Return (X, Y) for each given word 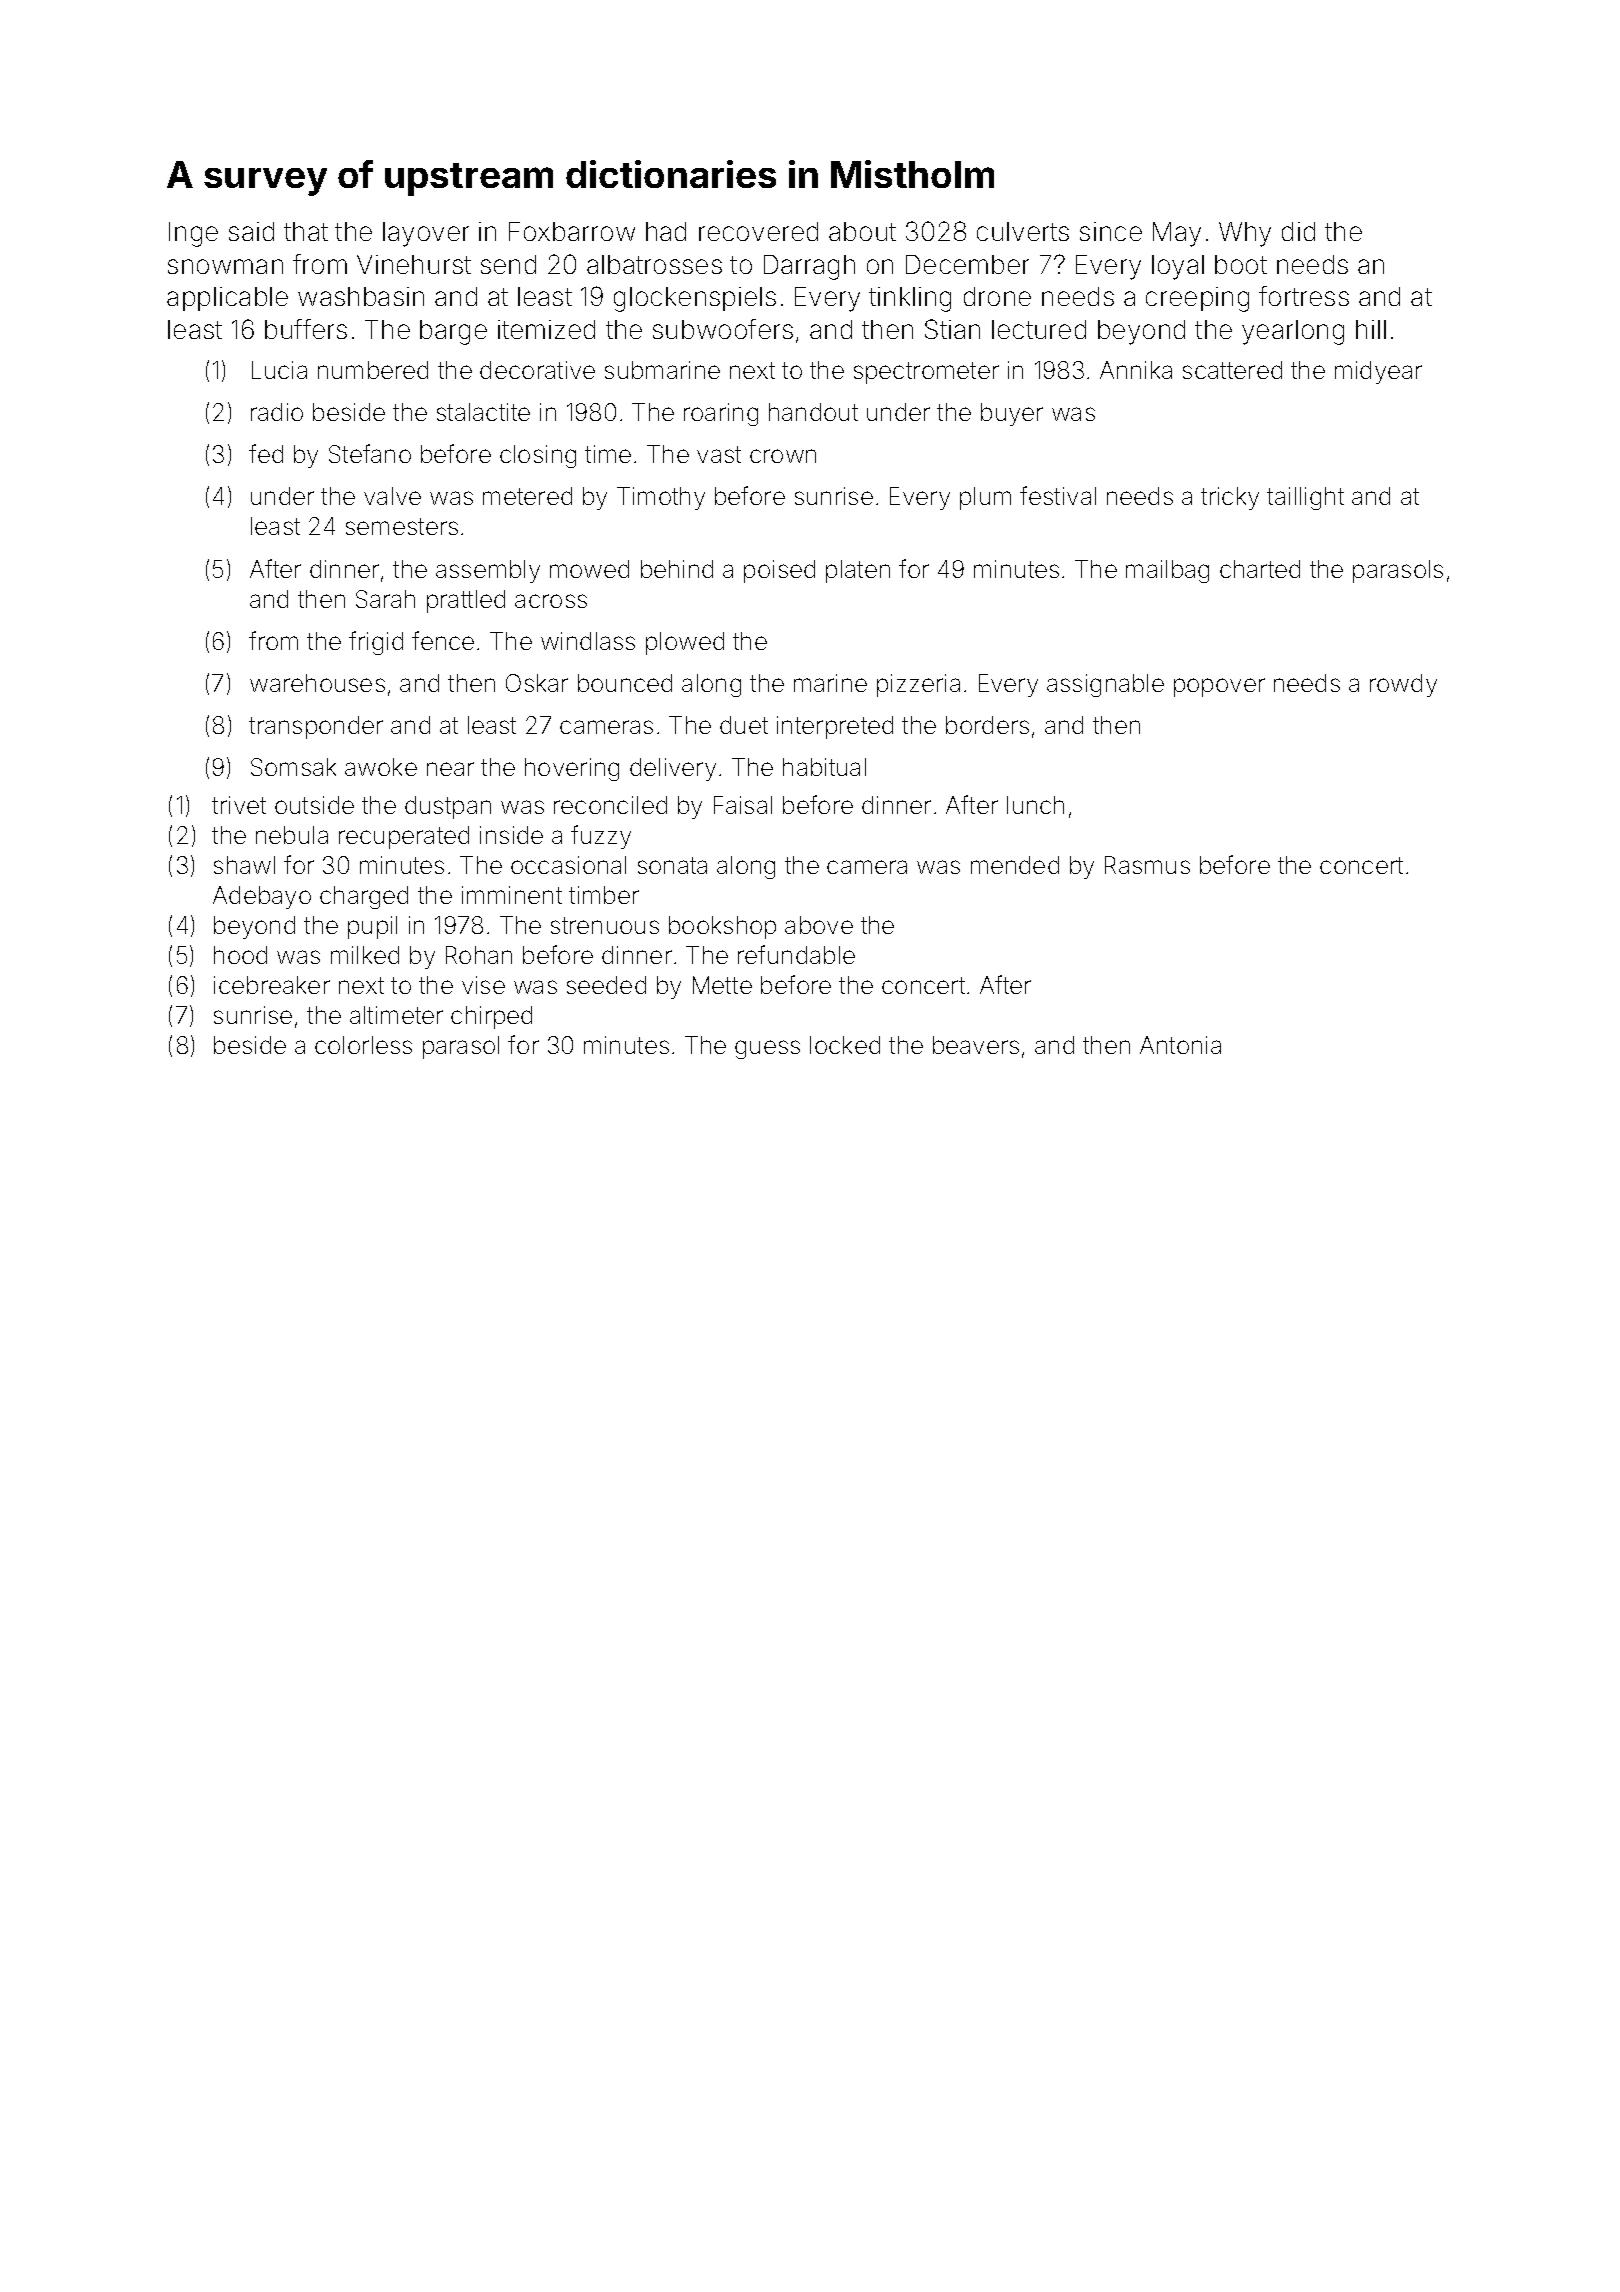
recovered (758, 231)
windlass (588, 641)
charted (1260, 569)
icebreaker (272, 985)
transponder (316, 727)
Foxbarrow (572, 231)
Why (1245, 234)
